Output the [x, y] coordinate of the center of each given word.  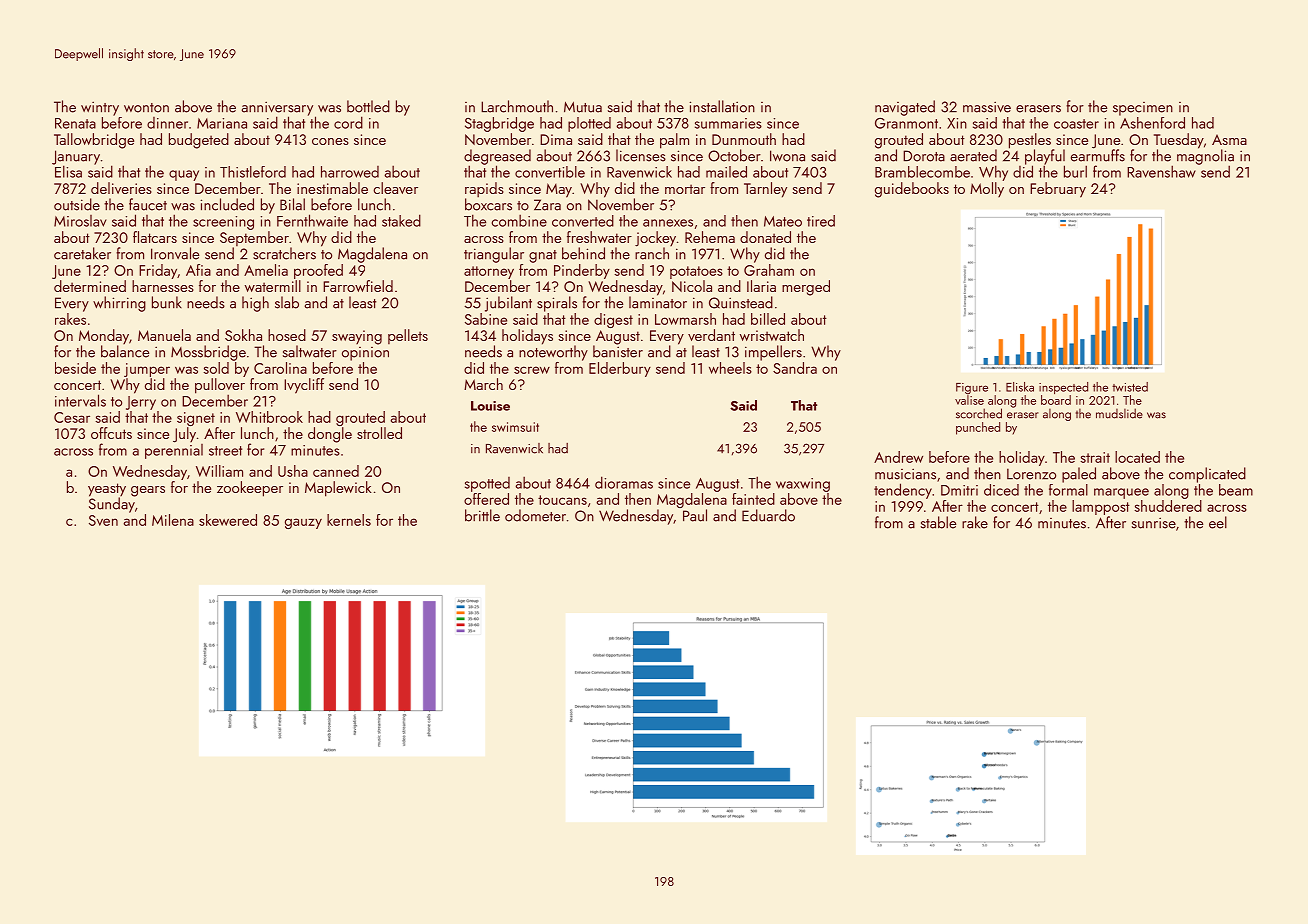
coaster [1076, 124]
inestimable [332, 188]
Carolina [280, 368]
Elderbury [620, 369]
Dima [556, 139]
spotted [487, 484]
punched [978, 428]
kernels [349, 520]
